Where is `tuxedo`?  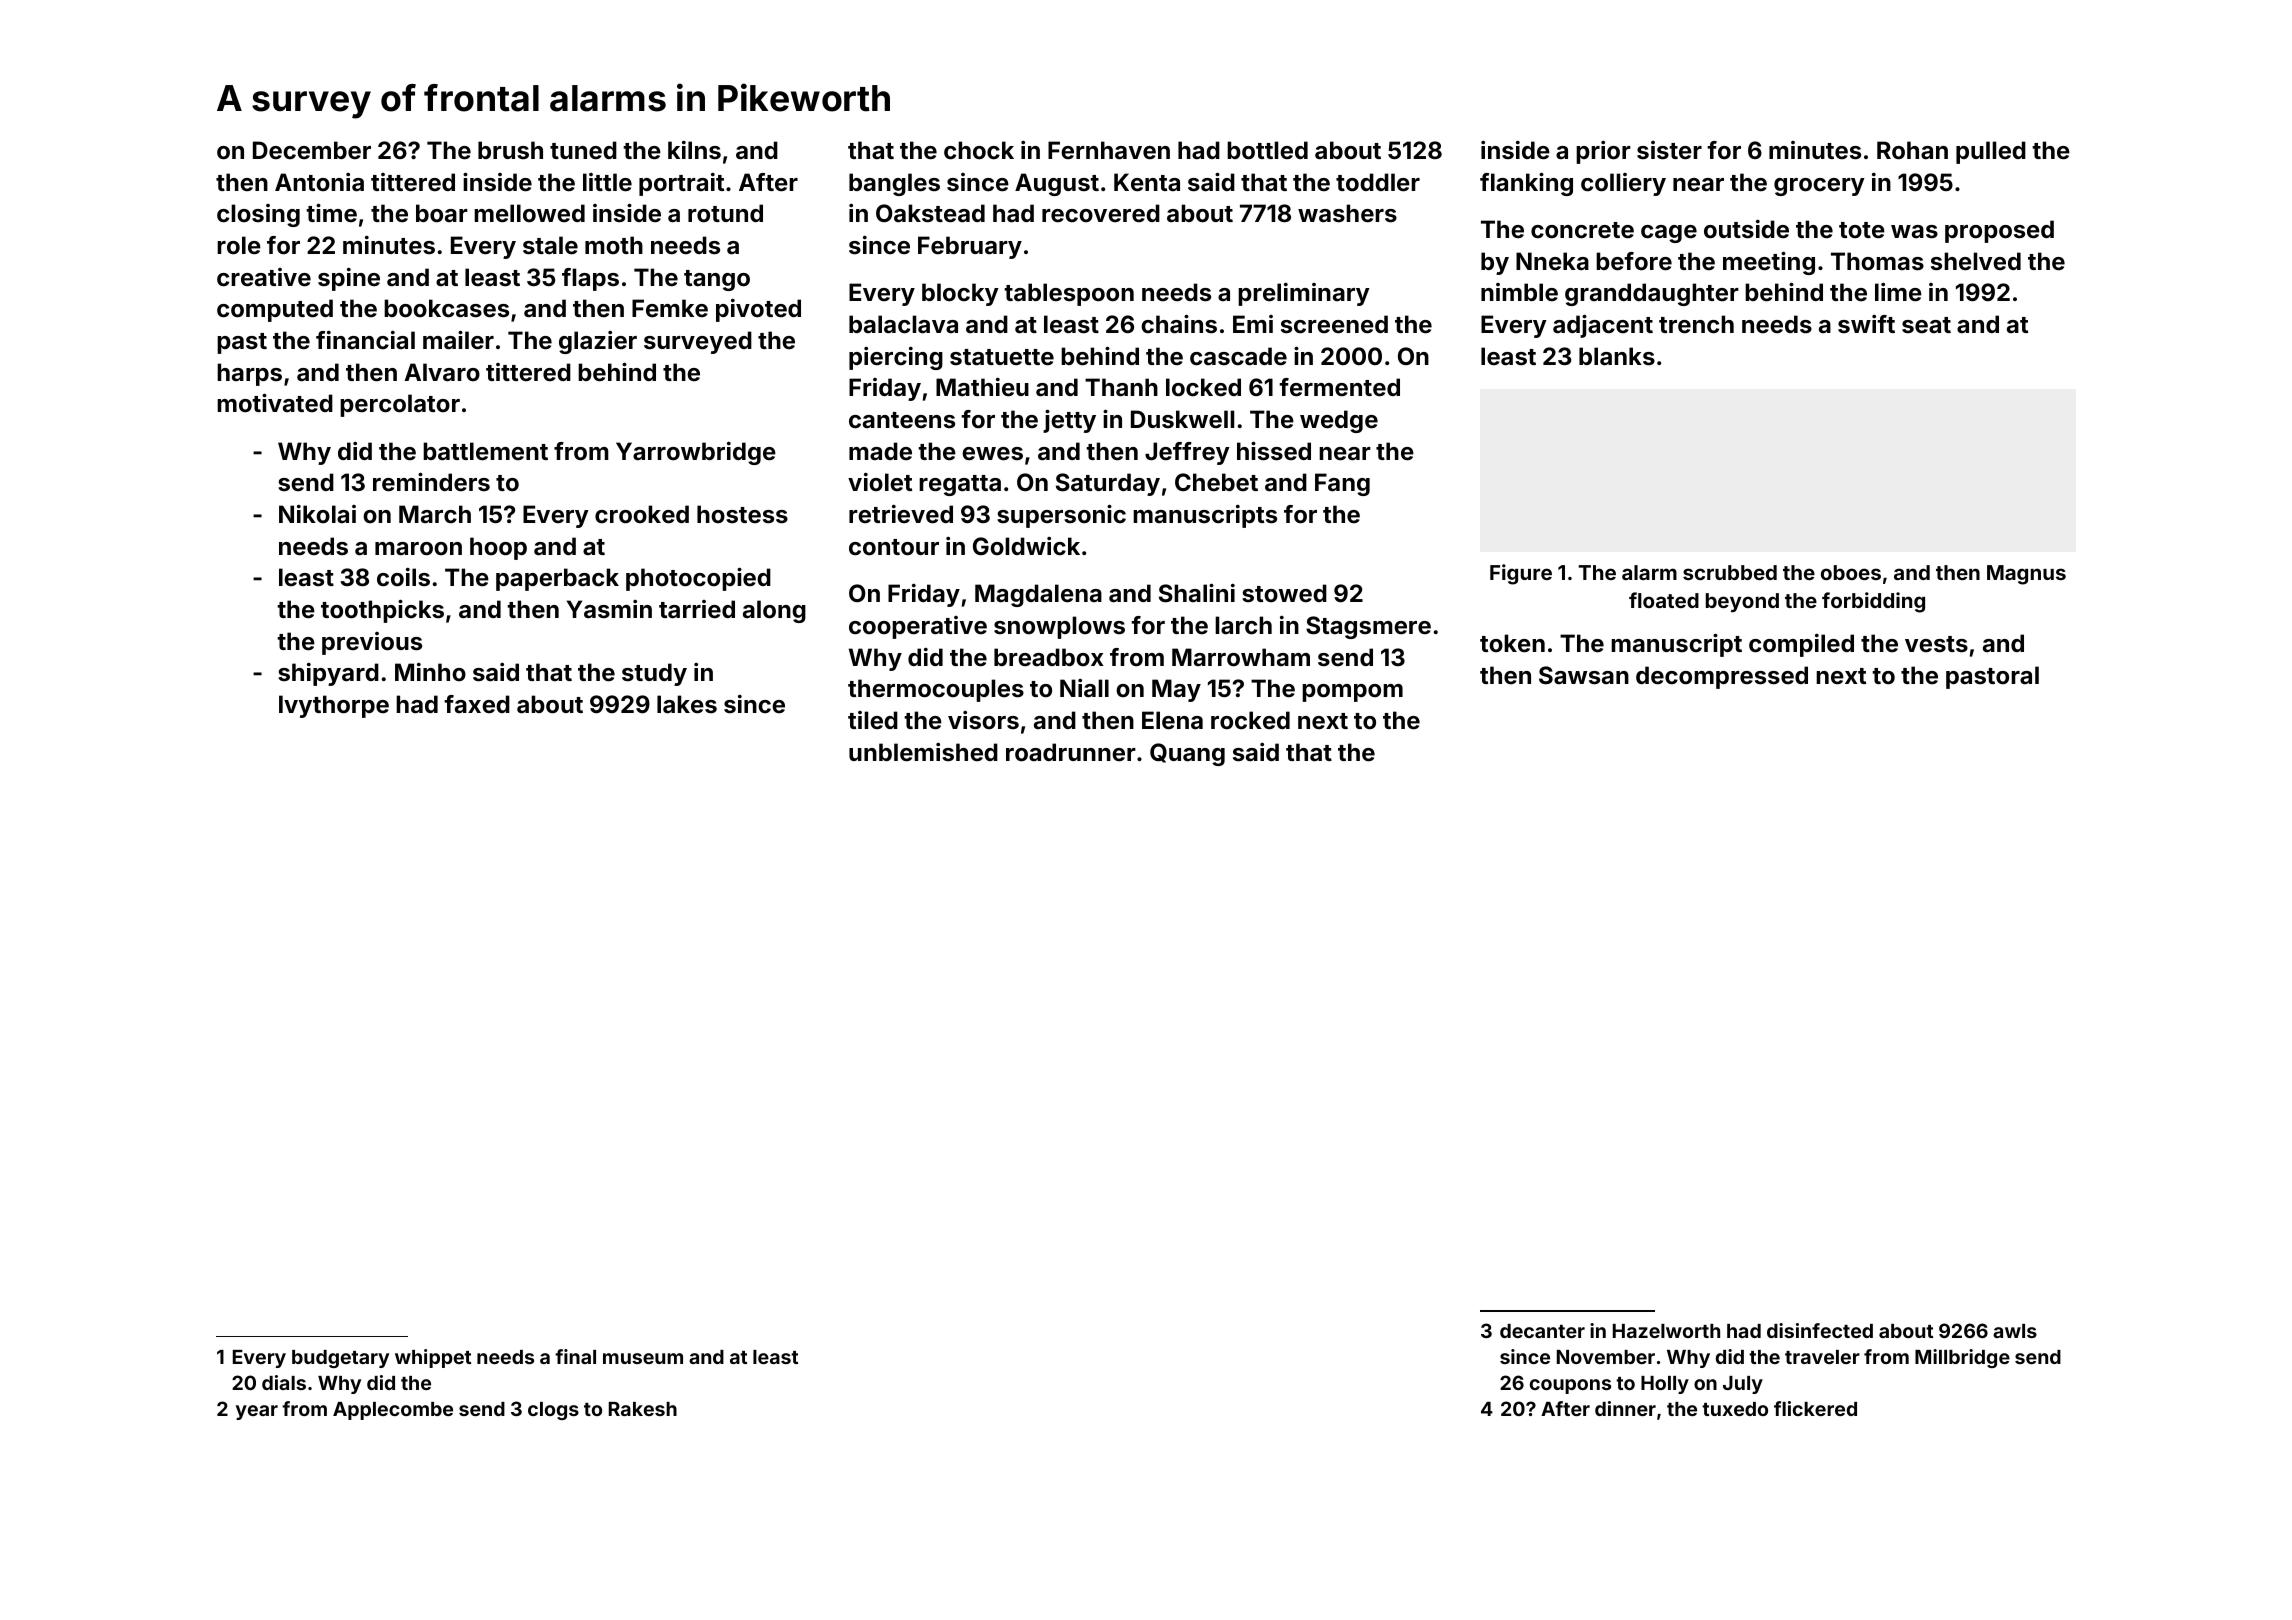 tuxedo is located at coordinates (1735, 1409).
